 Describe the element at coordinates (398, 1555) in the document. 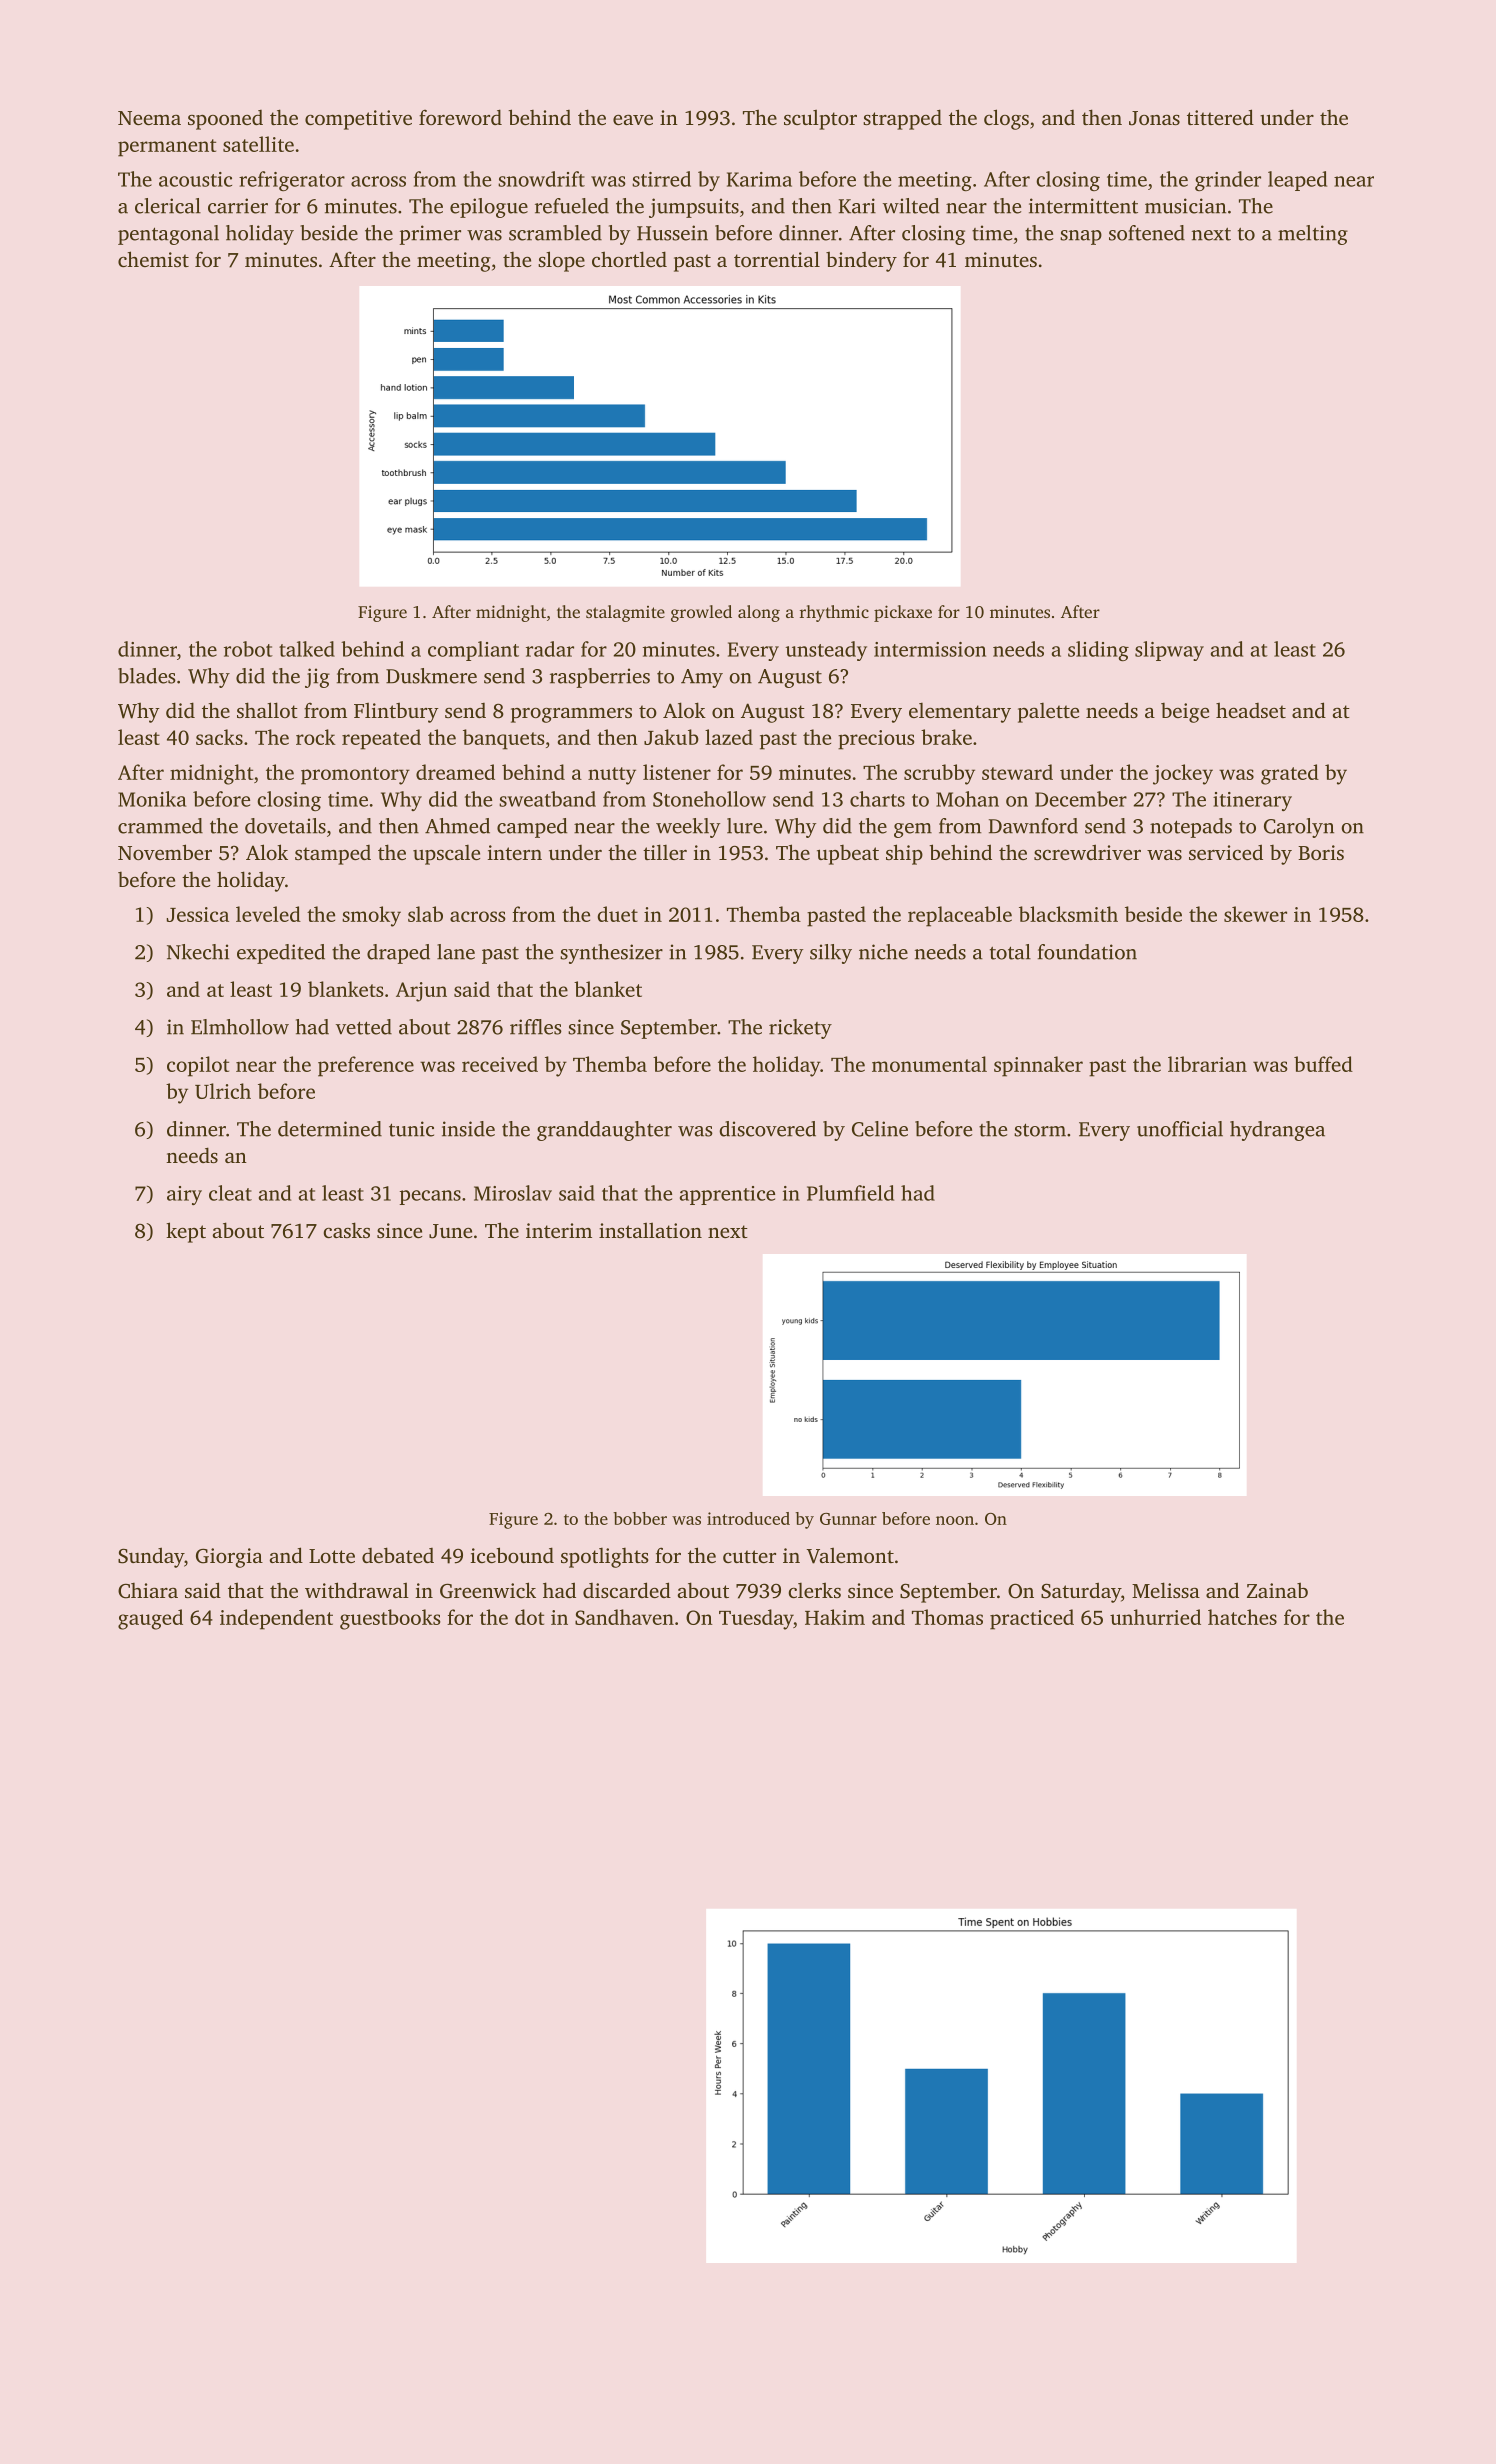

I see `debated` at that location.
